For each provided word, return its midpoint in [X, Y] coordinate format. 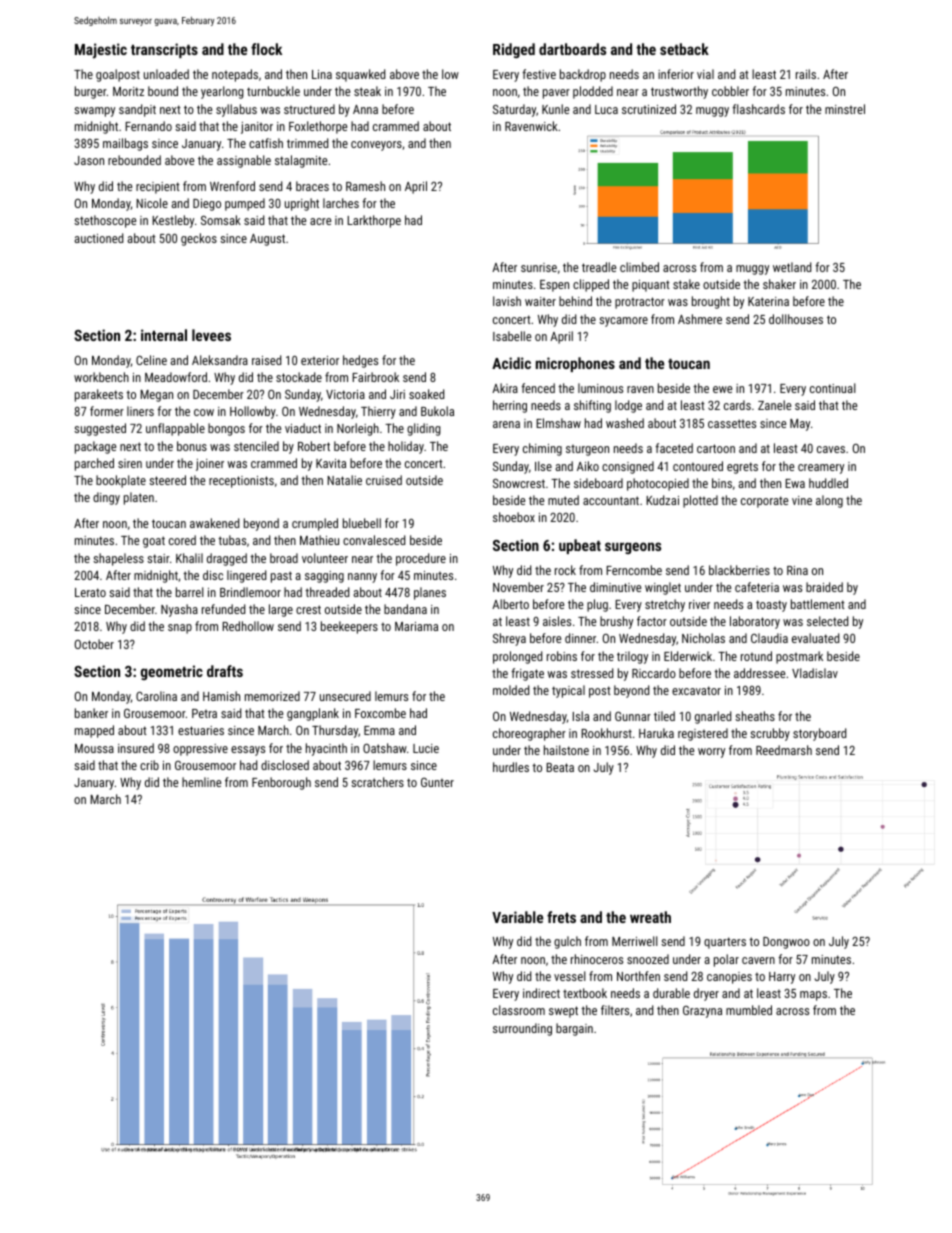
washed [625, 423]
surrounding [522, 1029]
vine [802, 500]
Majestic [101, 51]
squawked [360, 75]
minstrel [845, 109]
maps [813, 996]
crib [149, 765]
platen [139, 498]
